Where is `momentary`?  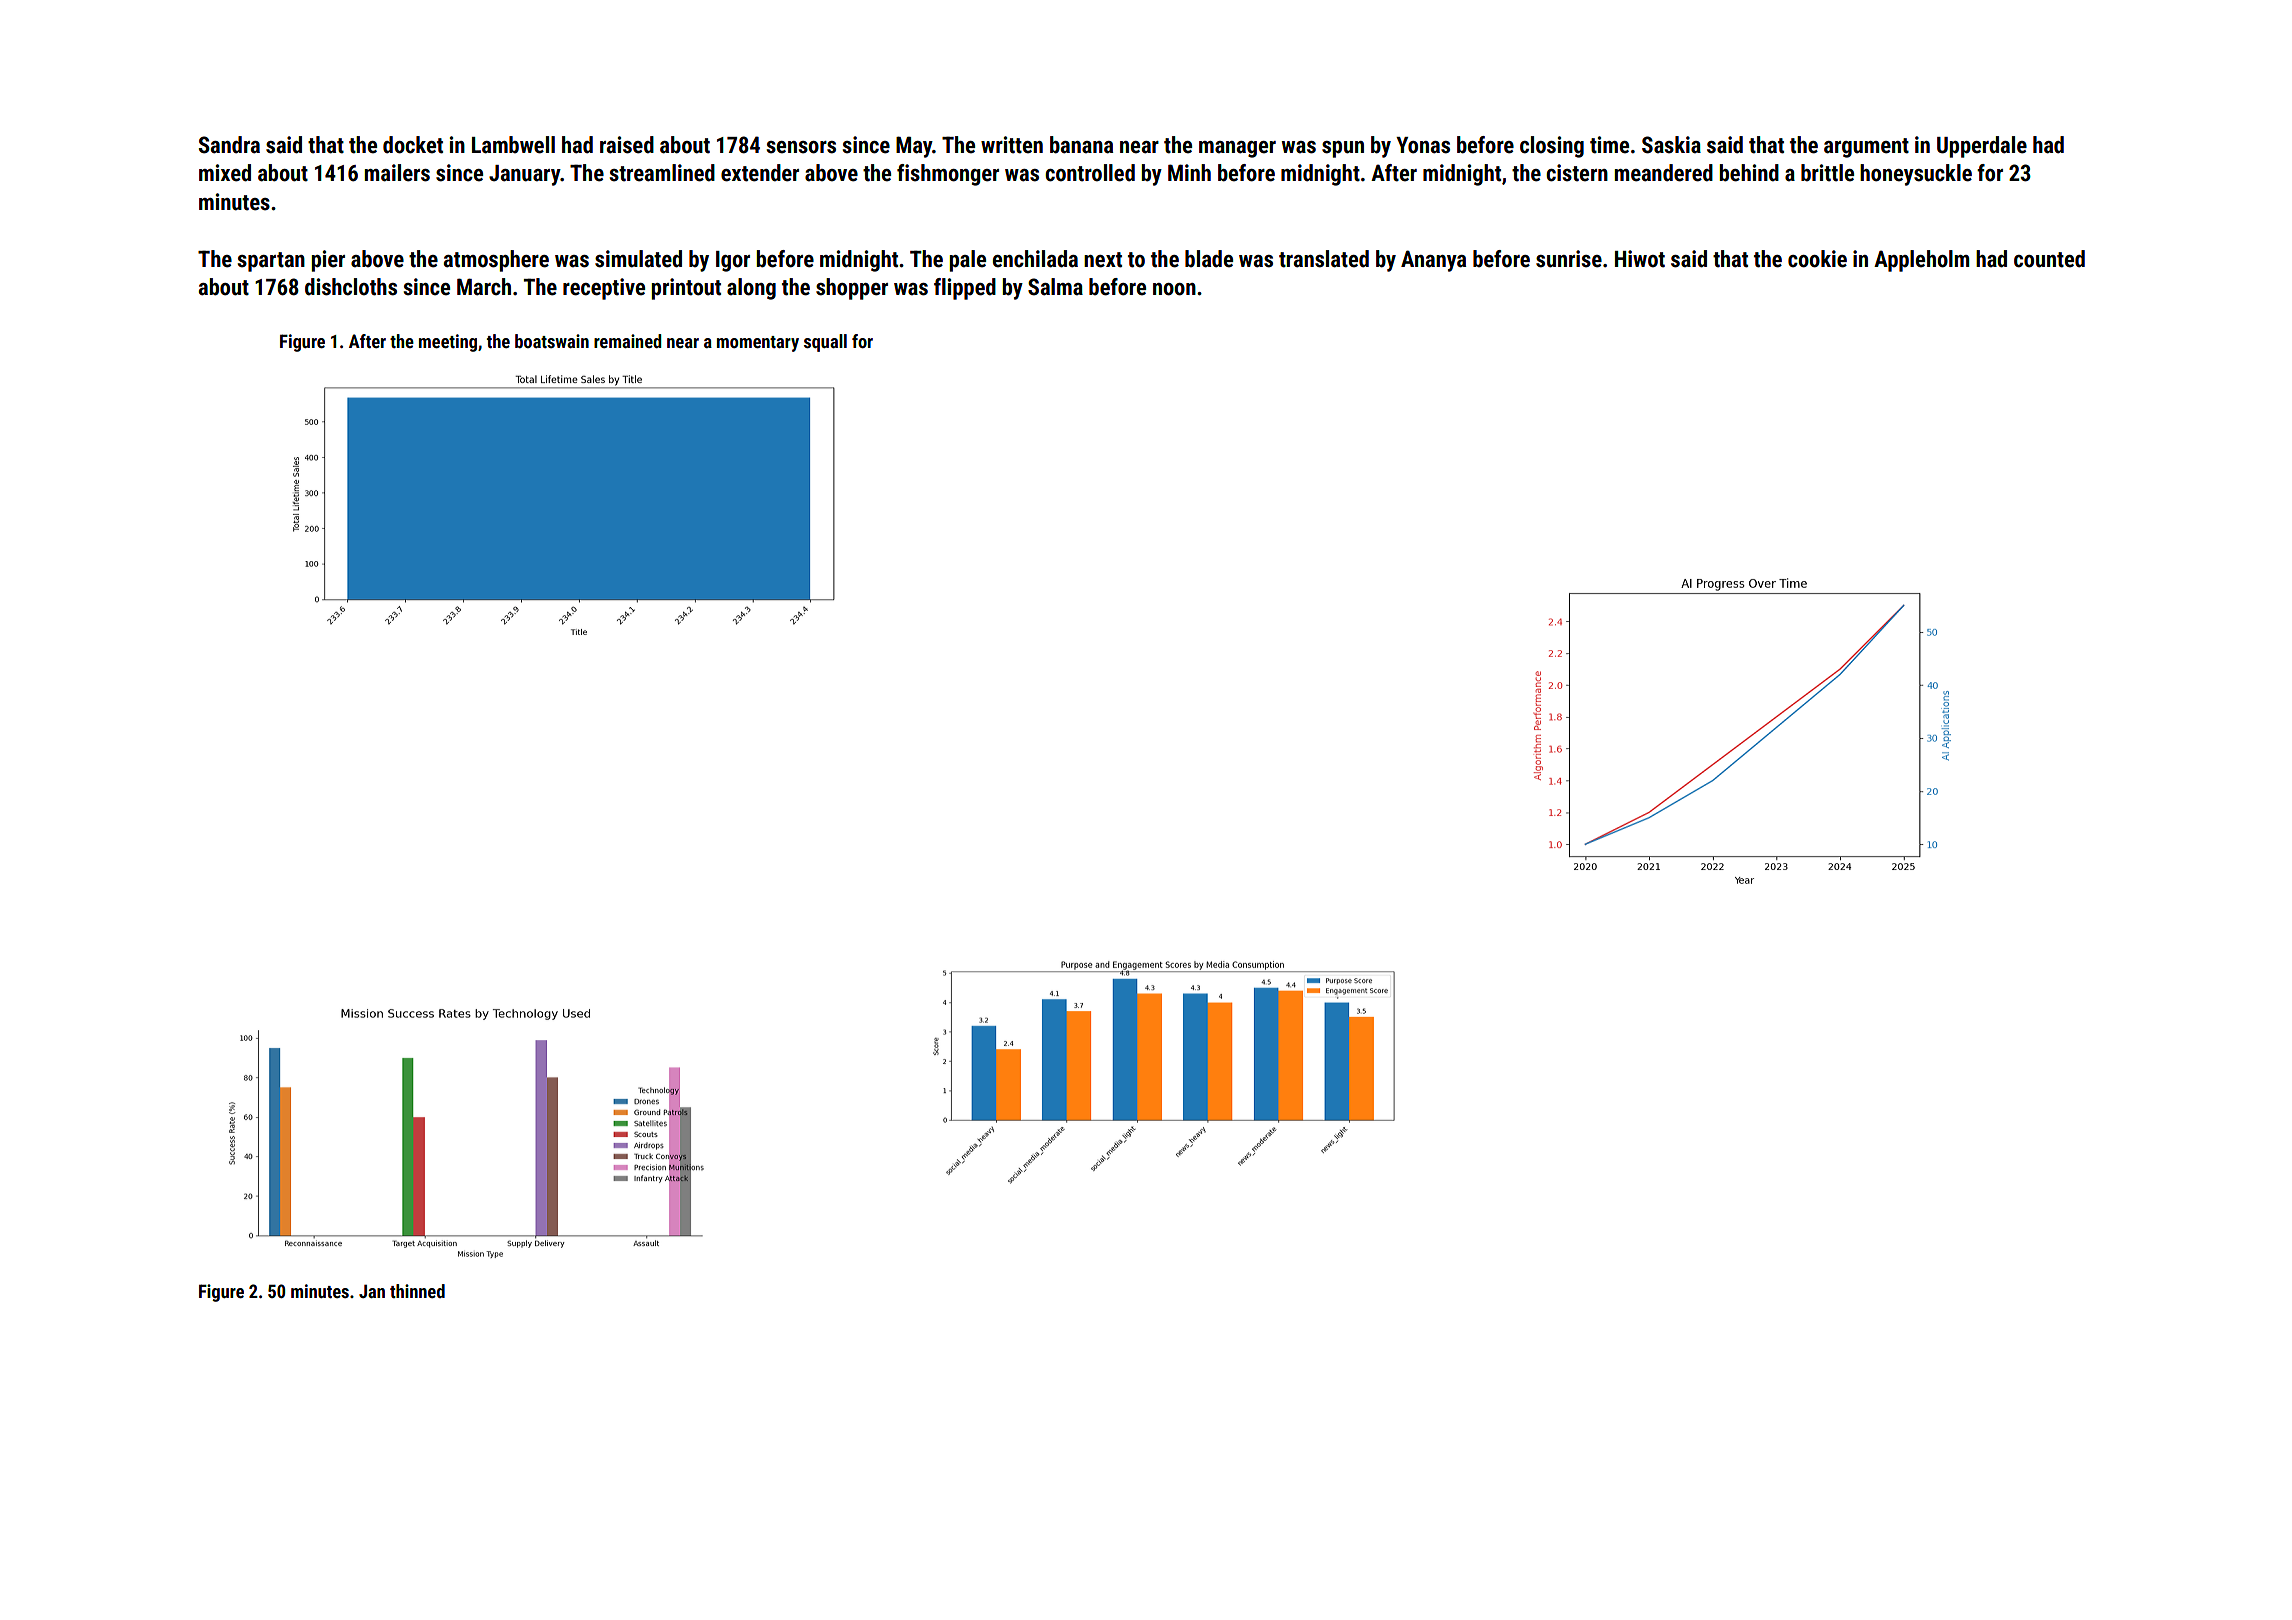 momentary is located at coordinates (758, 344).
